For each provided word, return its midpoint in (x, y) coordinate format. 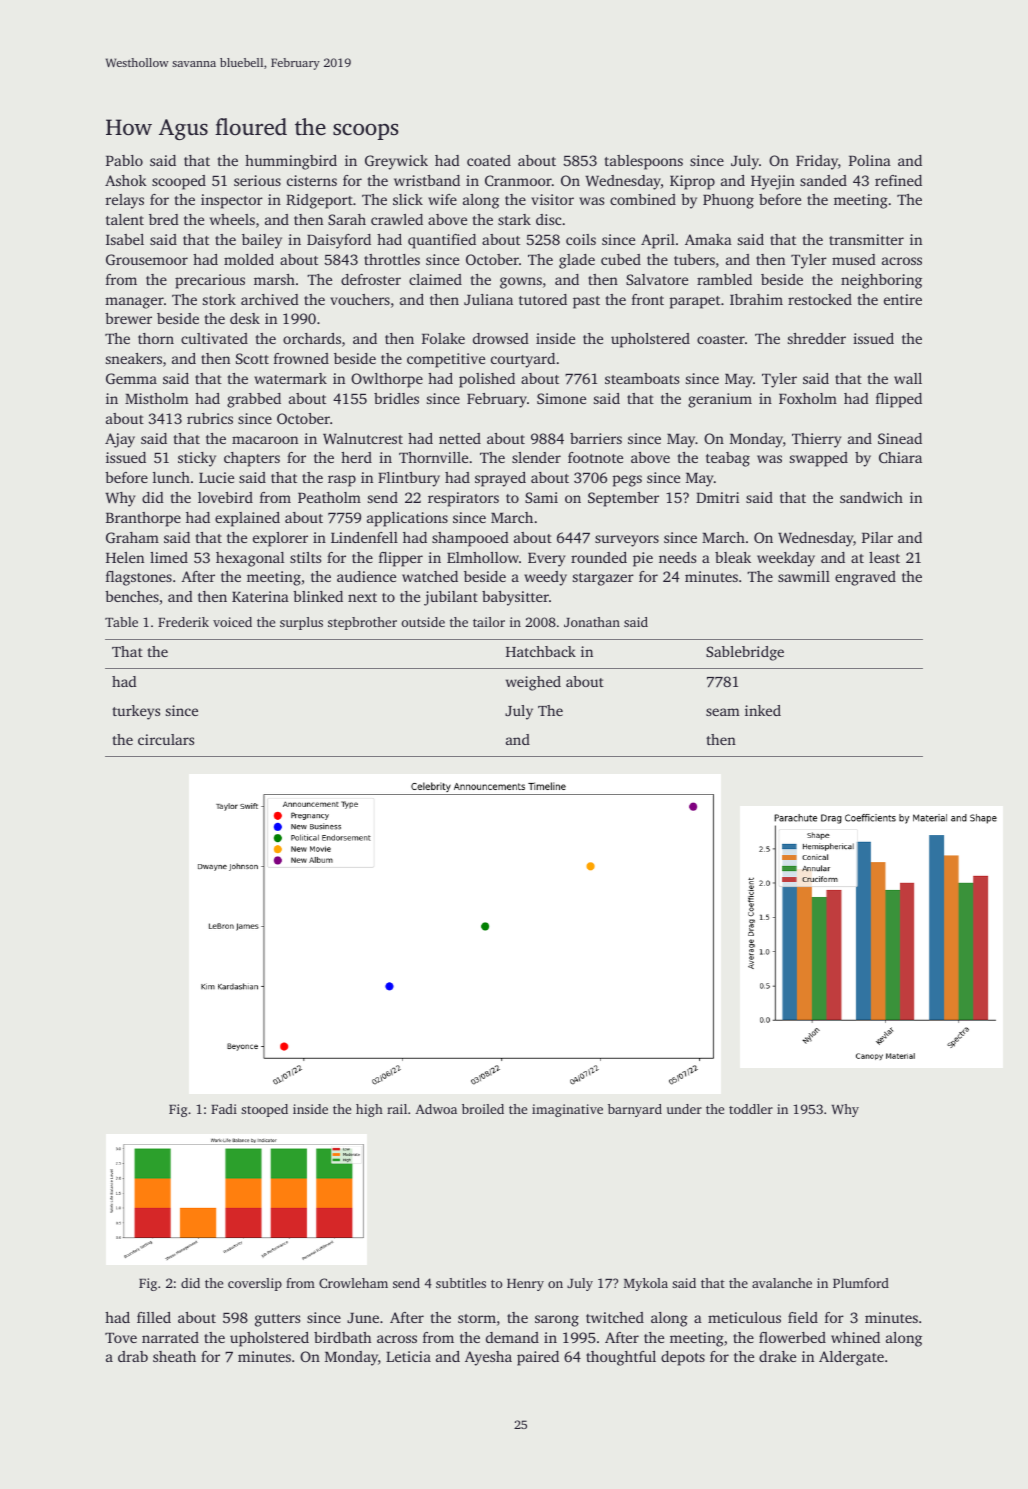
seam (723, 712)
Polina (870, 160)
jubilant (451, 598)
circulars (166, 739)
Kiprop (692, 182)
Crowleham (353, 1283)
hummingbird (291, 162)
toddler (751, 1109)
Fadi (224, 1109)
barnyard (635, 1110)
